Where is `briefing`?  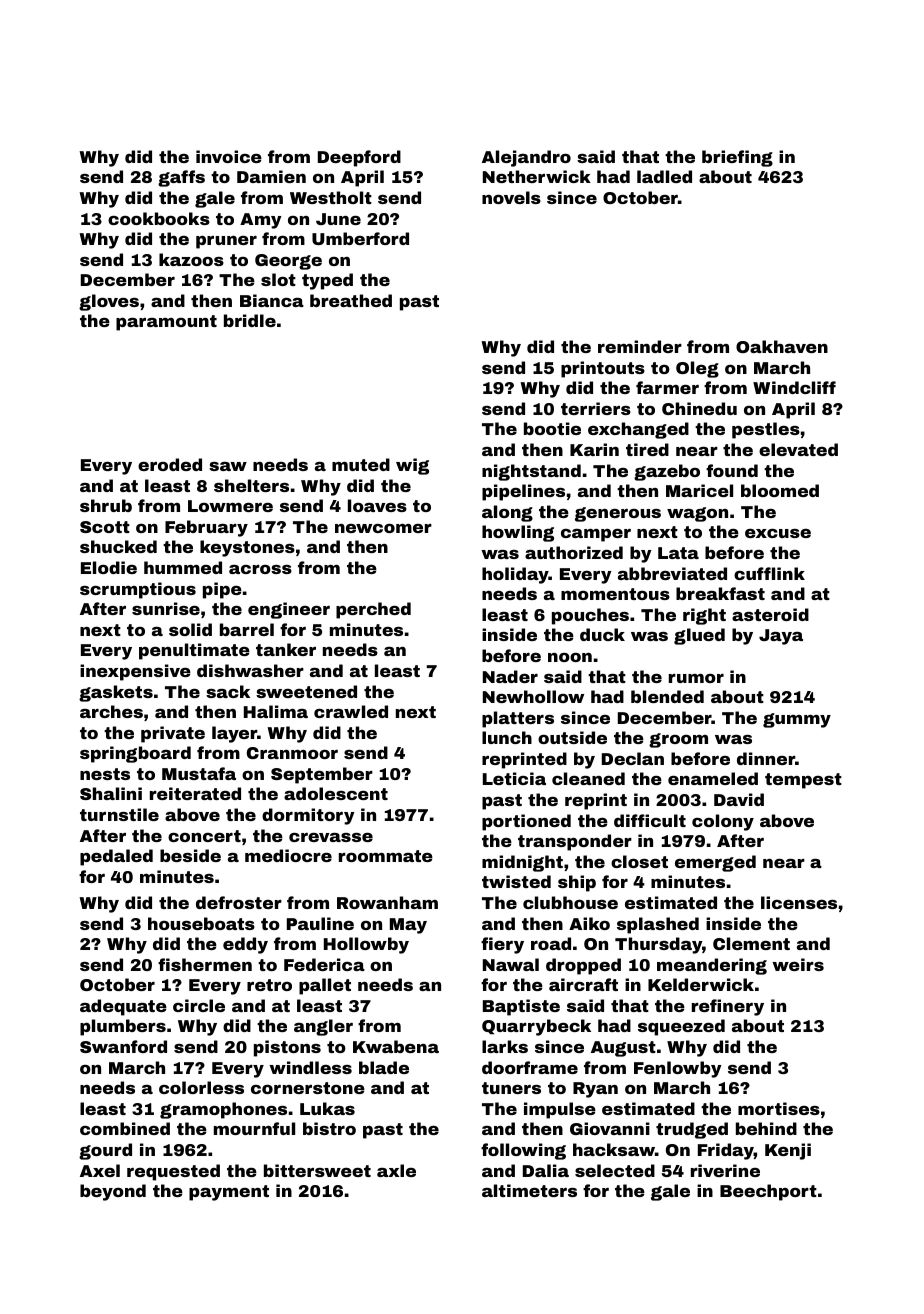
briefing is located at coordinates (737, 158).
